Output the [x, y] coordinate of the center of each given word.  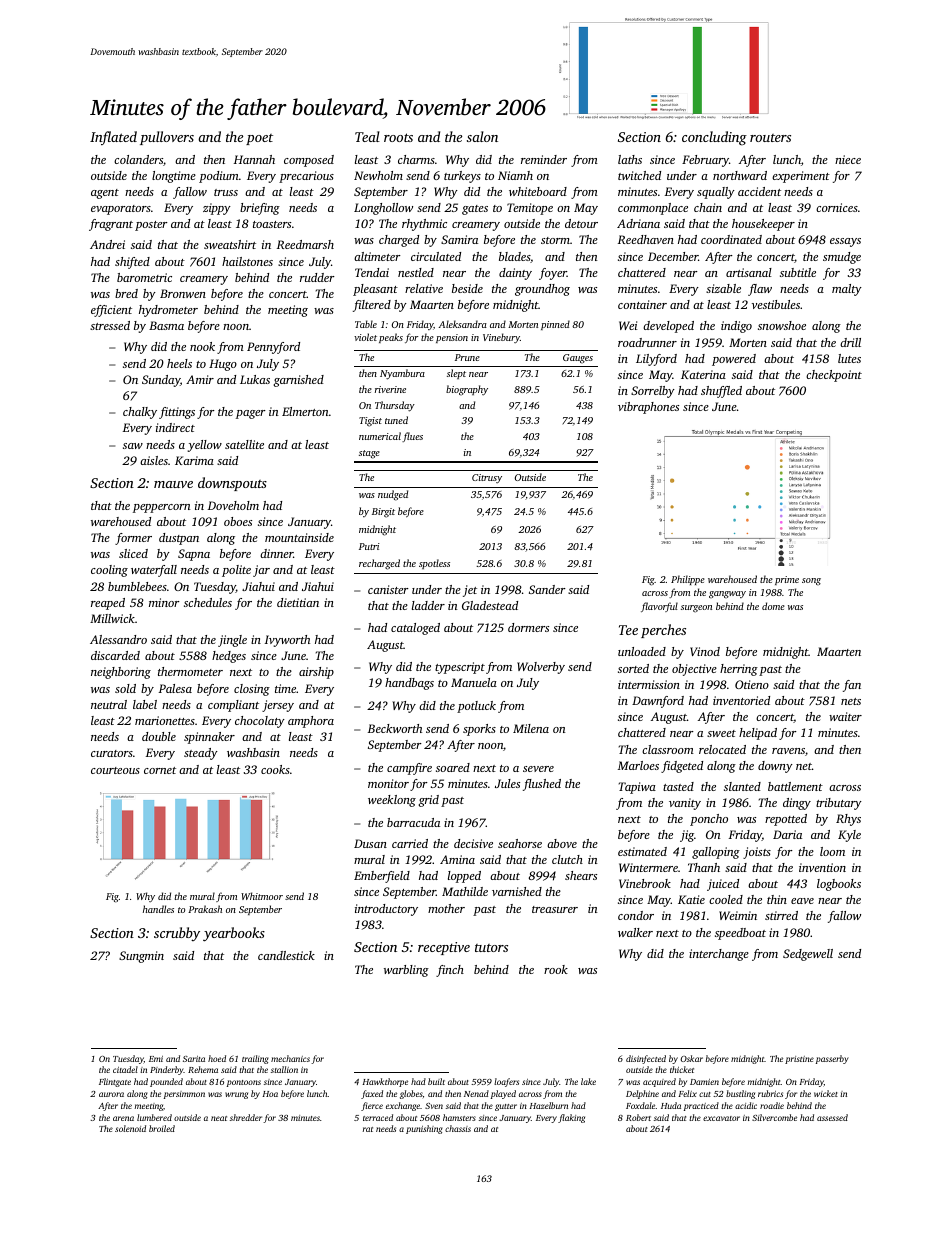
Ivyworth [287, 641]
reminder [544, 159]
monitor [388, 783]
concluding [714, 138]
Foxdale [640, 1105]
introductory [386, 910]
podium [219, 177]
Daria [787, 834]
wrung [236, 1095]
